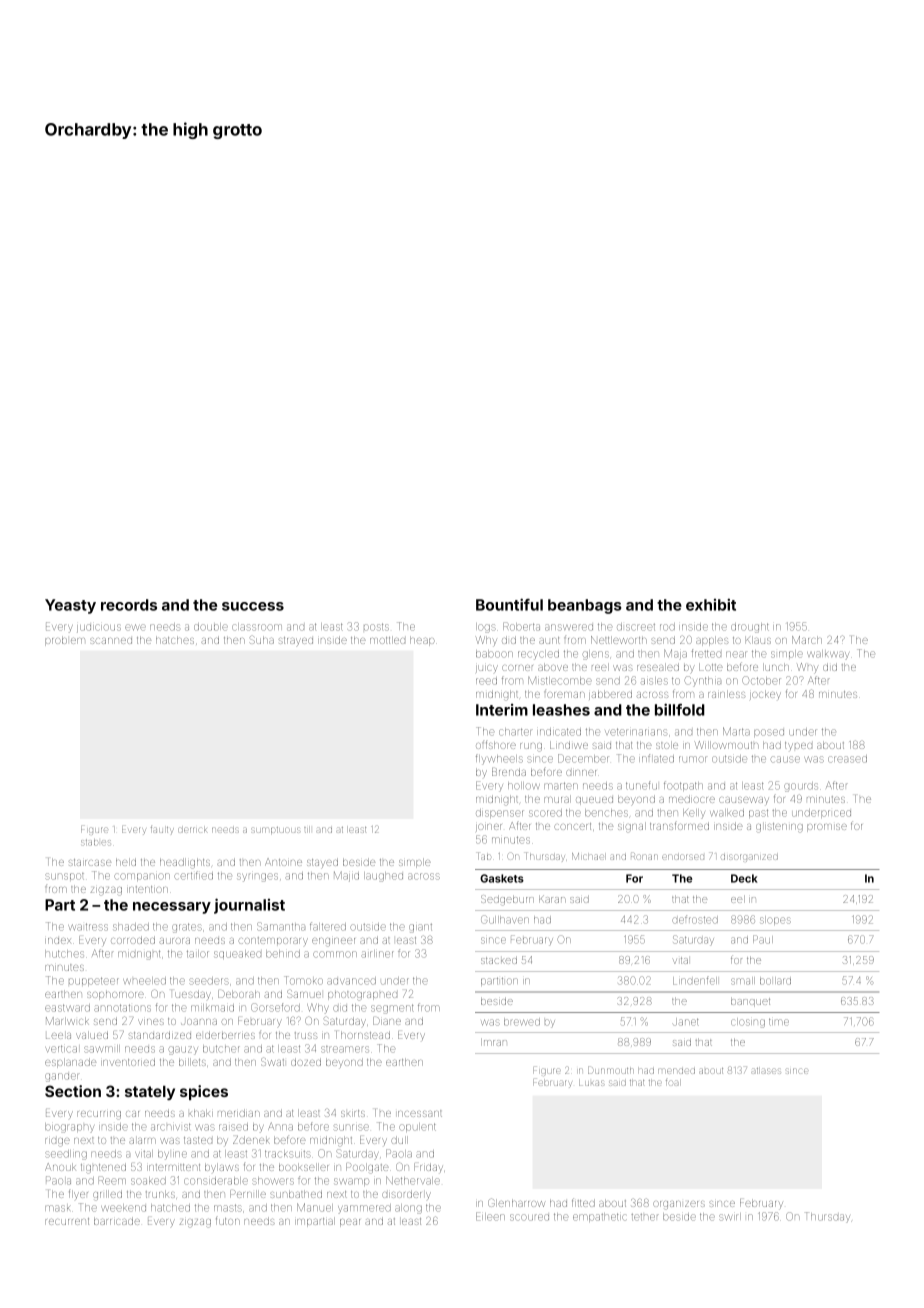 The image size is (924, 1308). I want to click on masts, so click(228, 1208).
